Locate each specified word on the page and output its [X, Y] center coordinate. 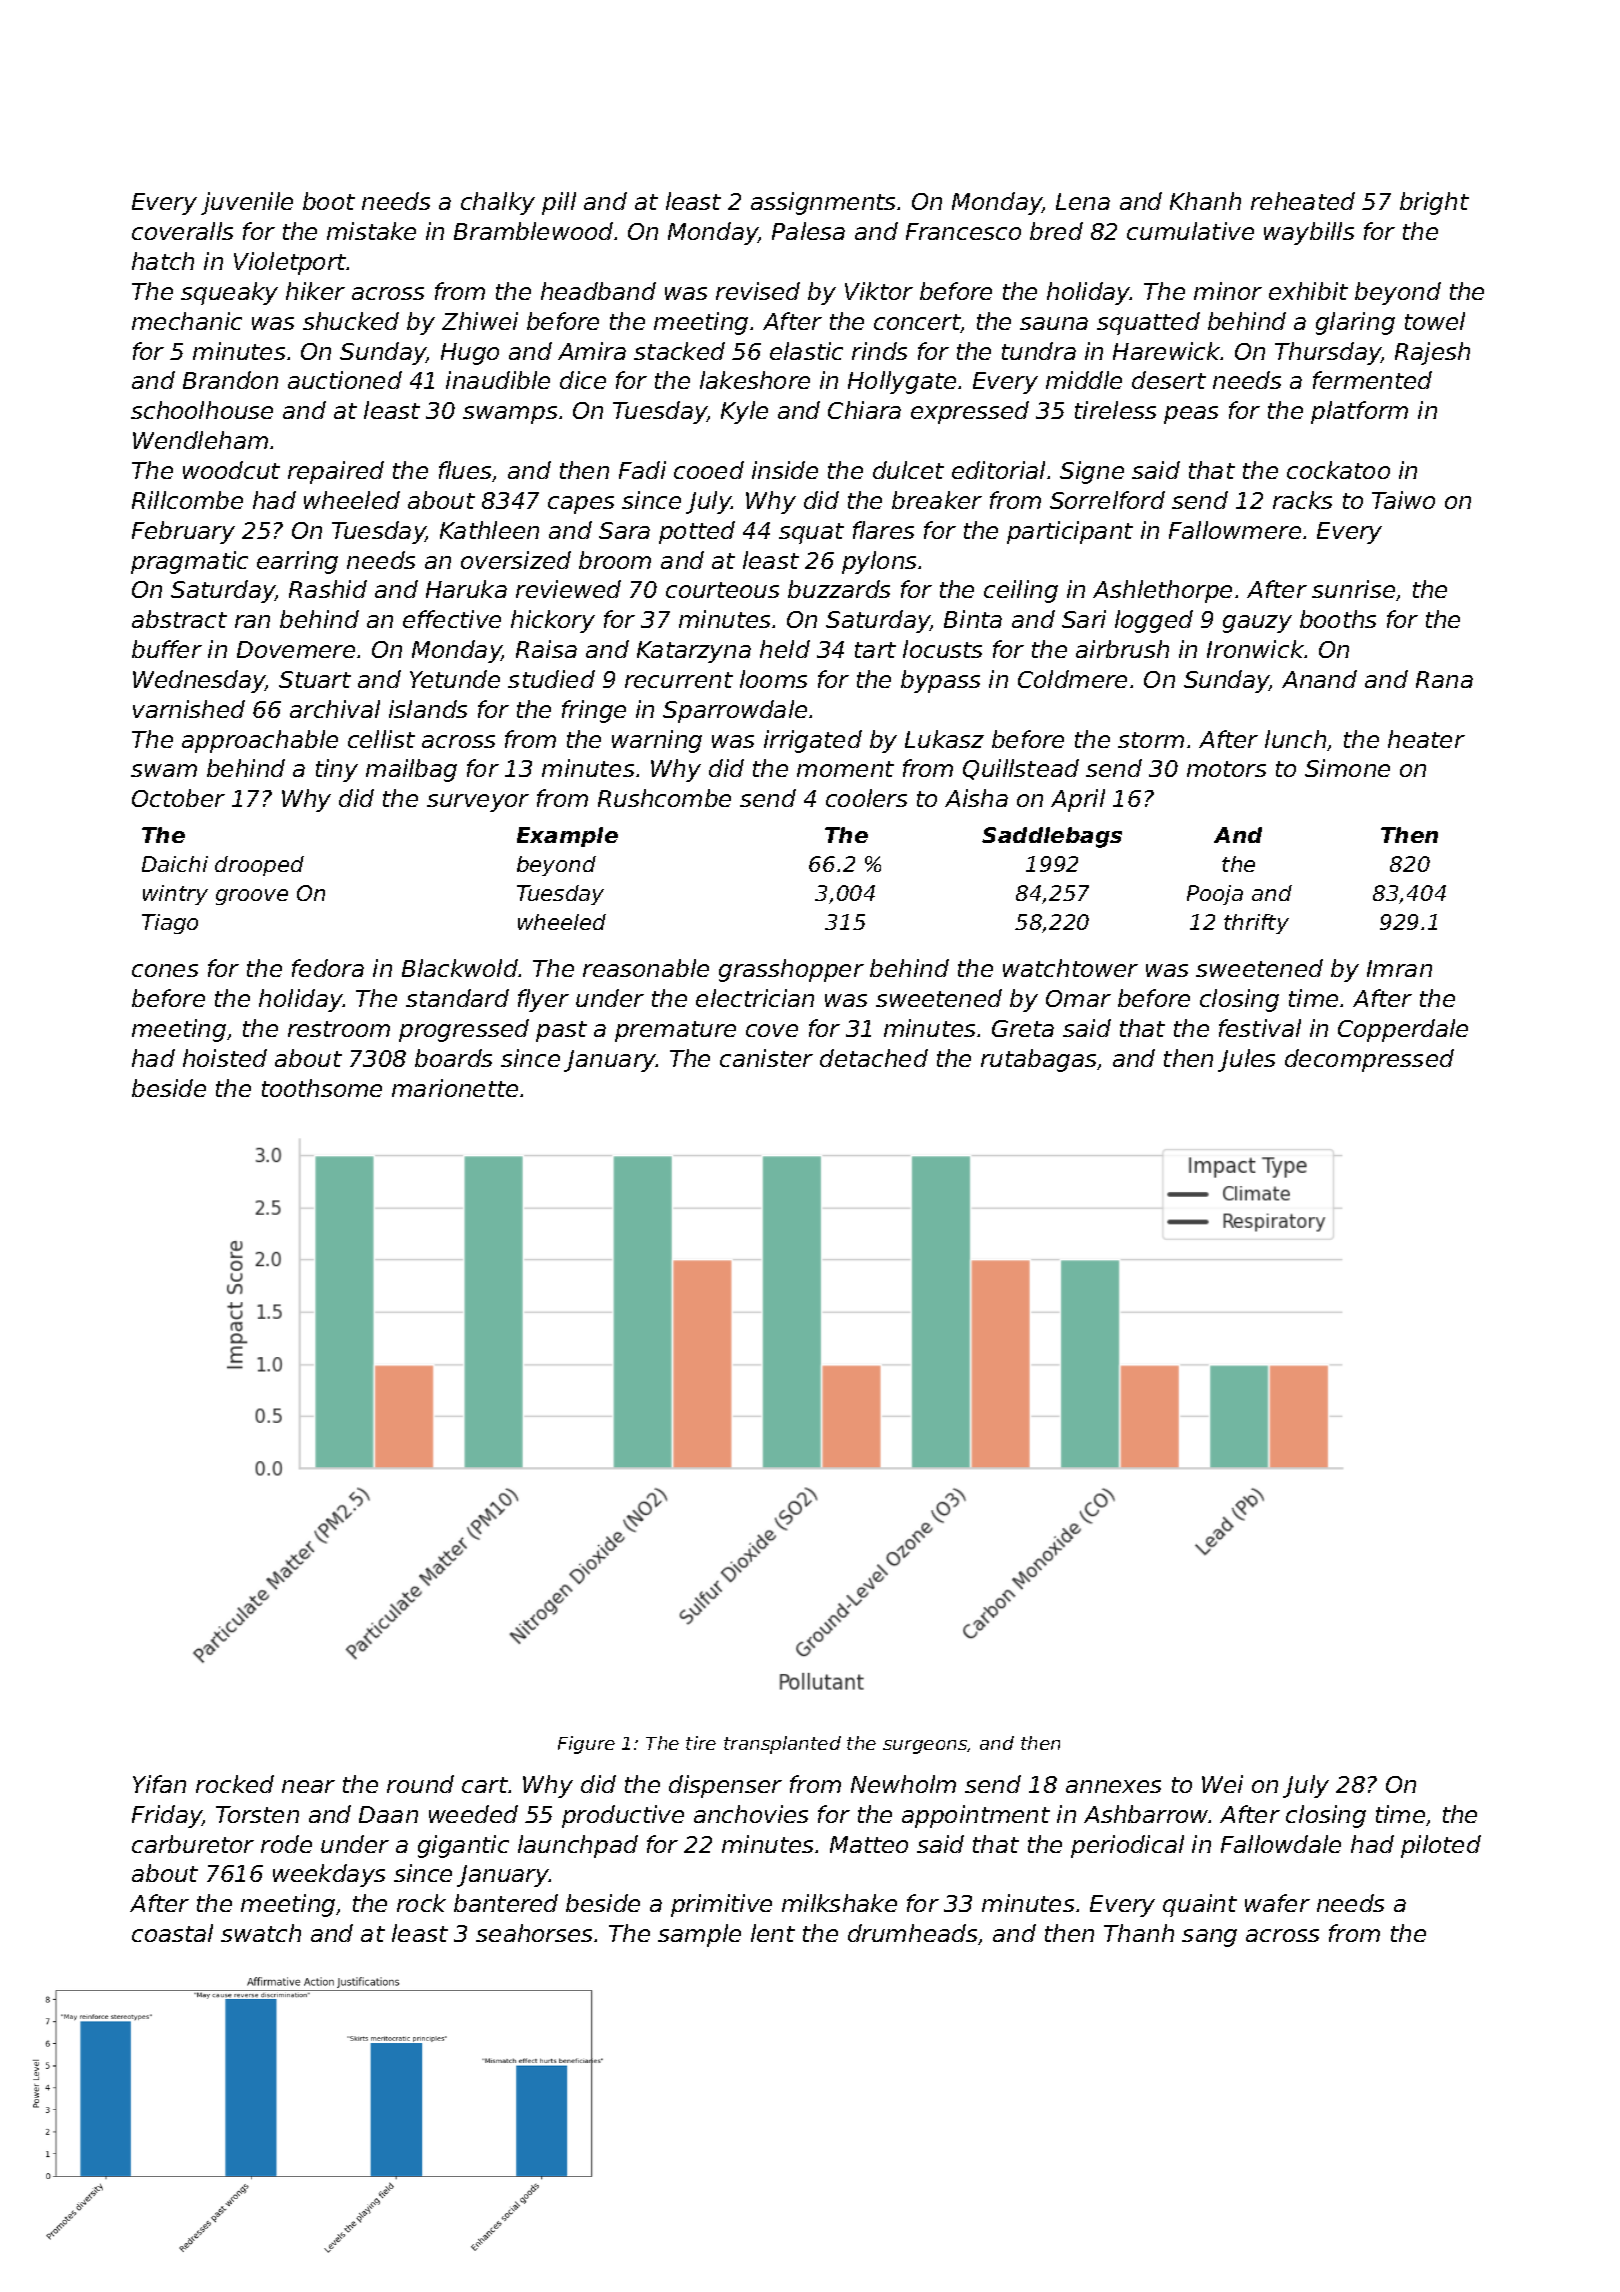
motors [1226, 769]
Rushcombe [664, 798]
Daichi [175, 864]
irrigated [813, 741]
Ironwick [1255, 649]
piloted [1441, 1846]
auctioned [345, 380]
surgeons [925, 1747]
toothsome [322, 1088]
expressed [970, 412]
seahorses [534, 1933]
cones [165, 970]
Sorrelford [1107, 500]
